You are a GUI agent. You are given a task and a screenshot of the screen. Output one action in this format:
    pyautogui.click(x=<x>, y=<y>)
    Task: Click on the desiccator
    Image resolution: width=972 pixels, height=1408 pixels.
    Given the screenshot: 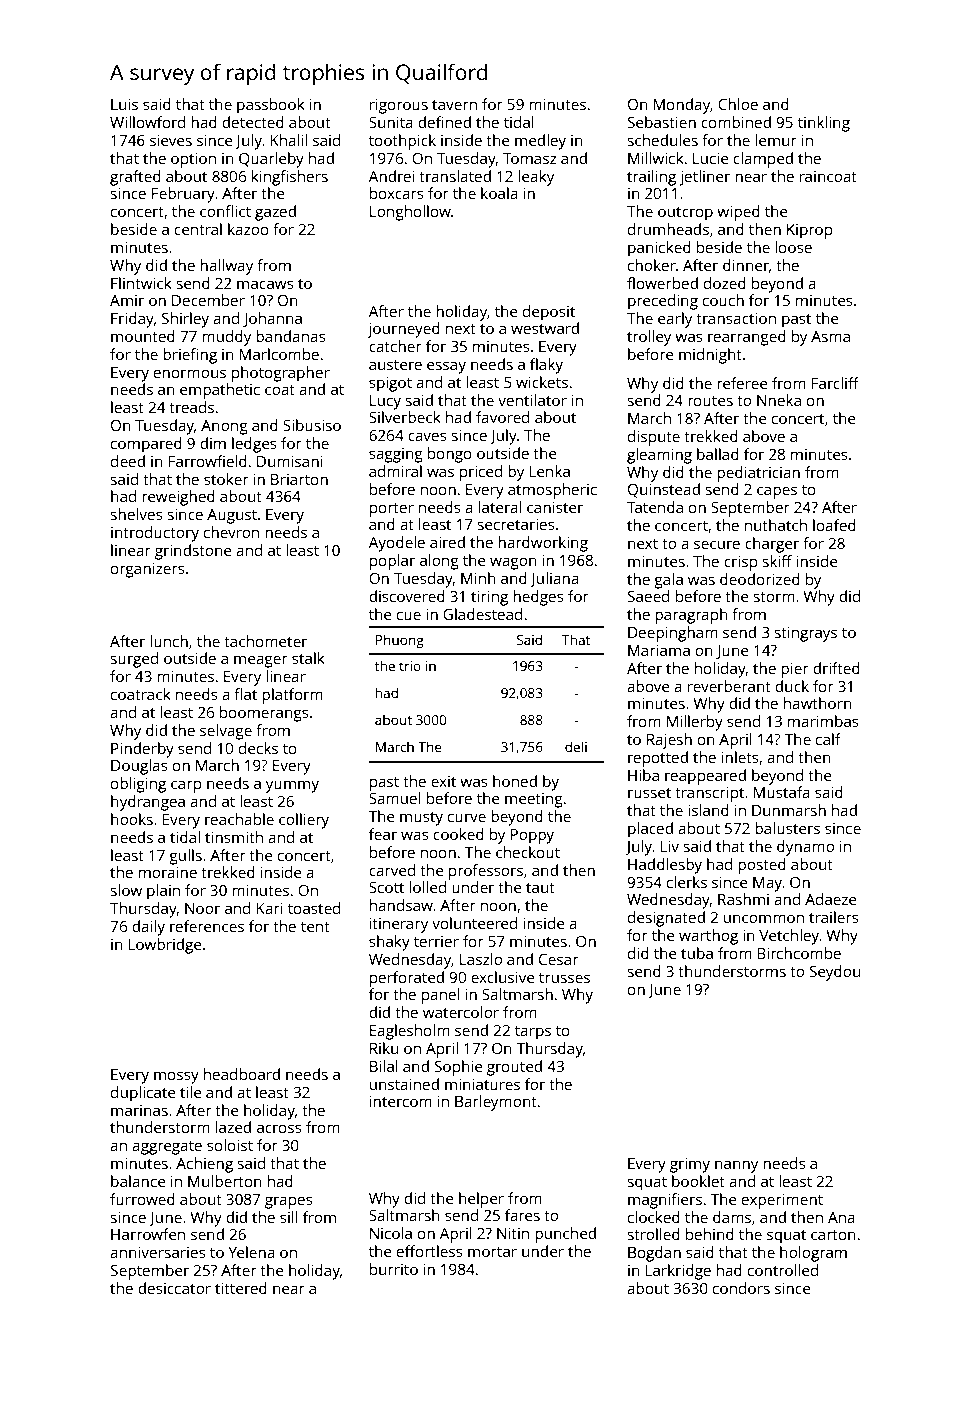 What is the action you would take?
    pyautogui.click(x=174, y=1288)
